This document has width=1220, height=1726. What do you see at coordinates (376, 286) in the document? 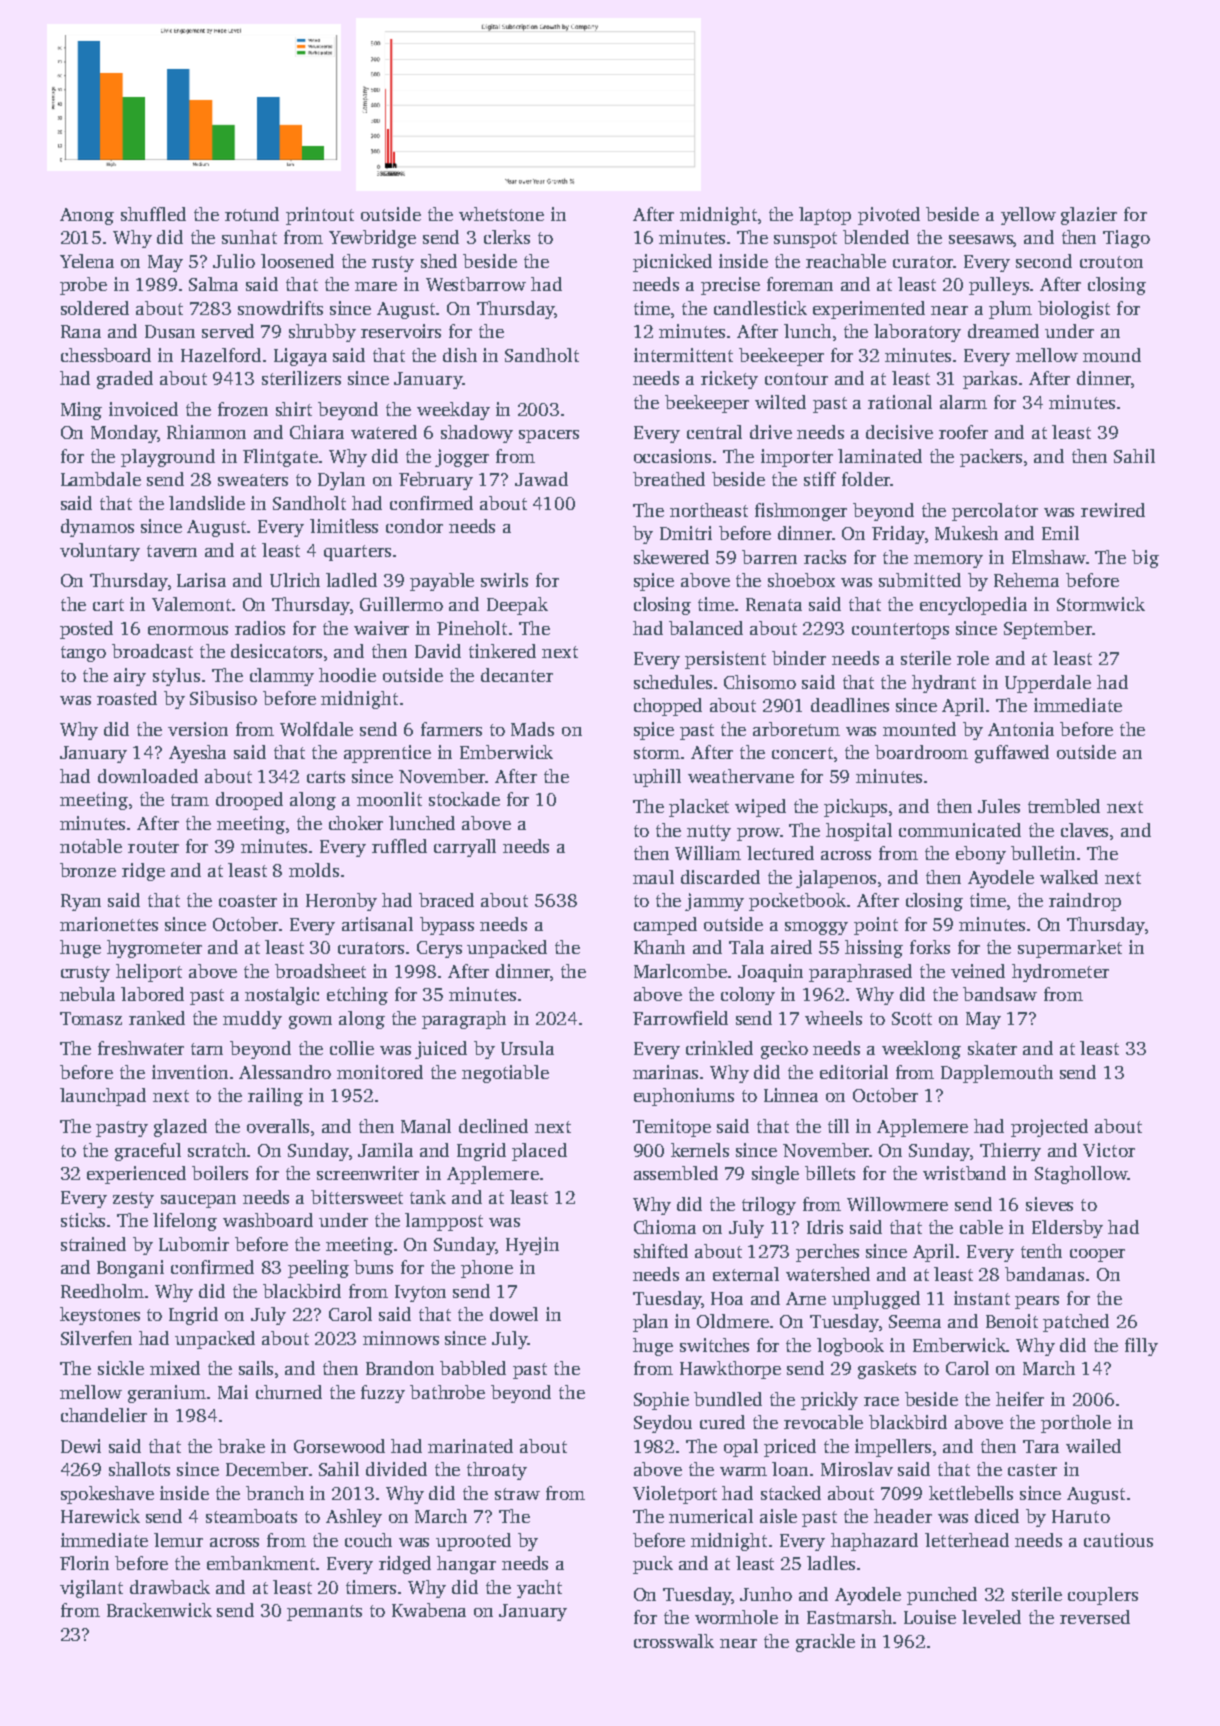
I see `mare` at bounding box center [376, 286].
